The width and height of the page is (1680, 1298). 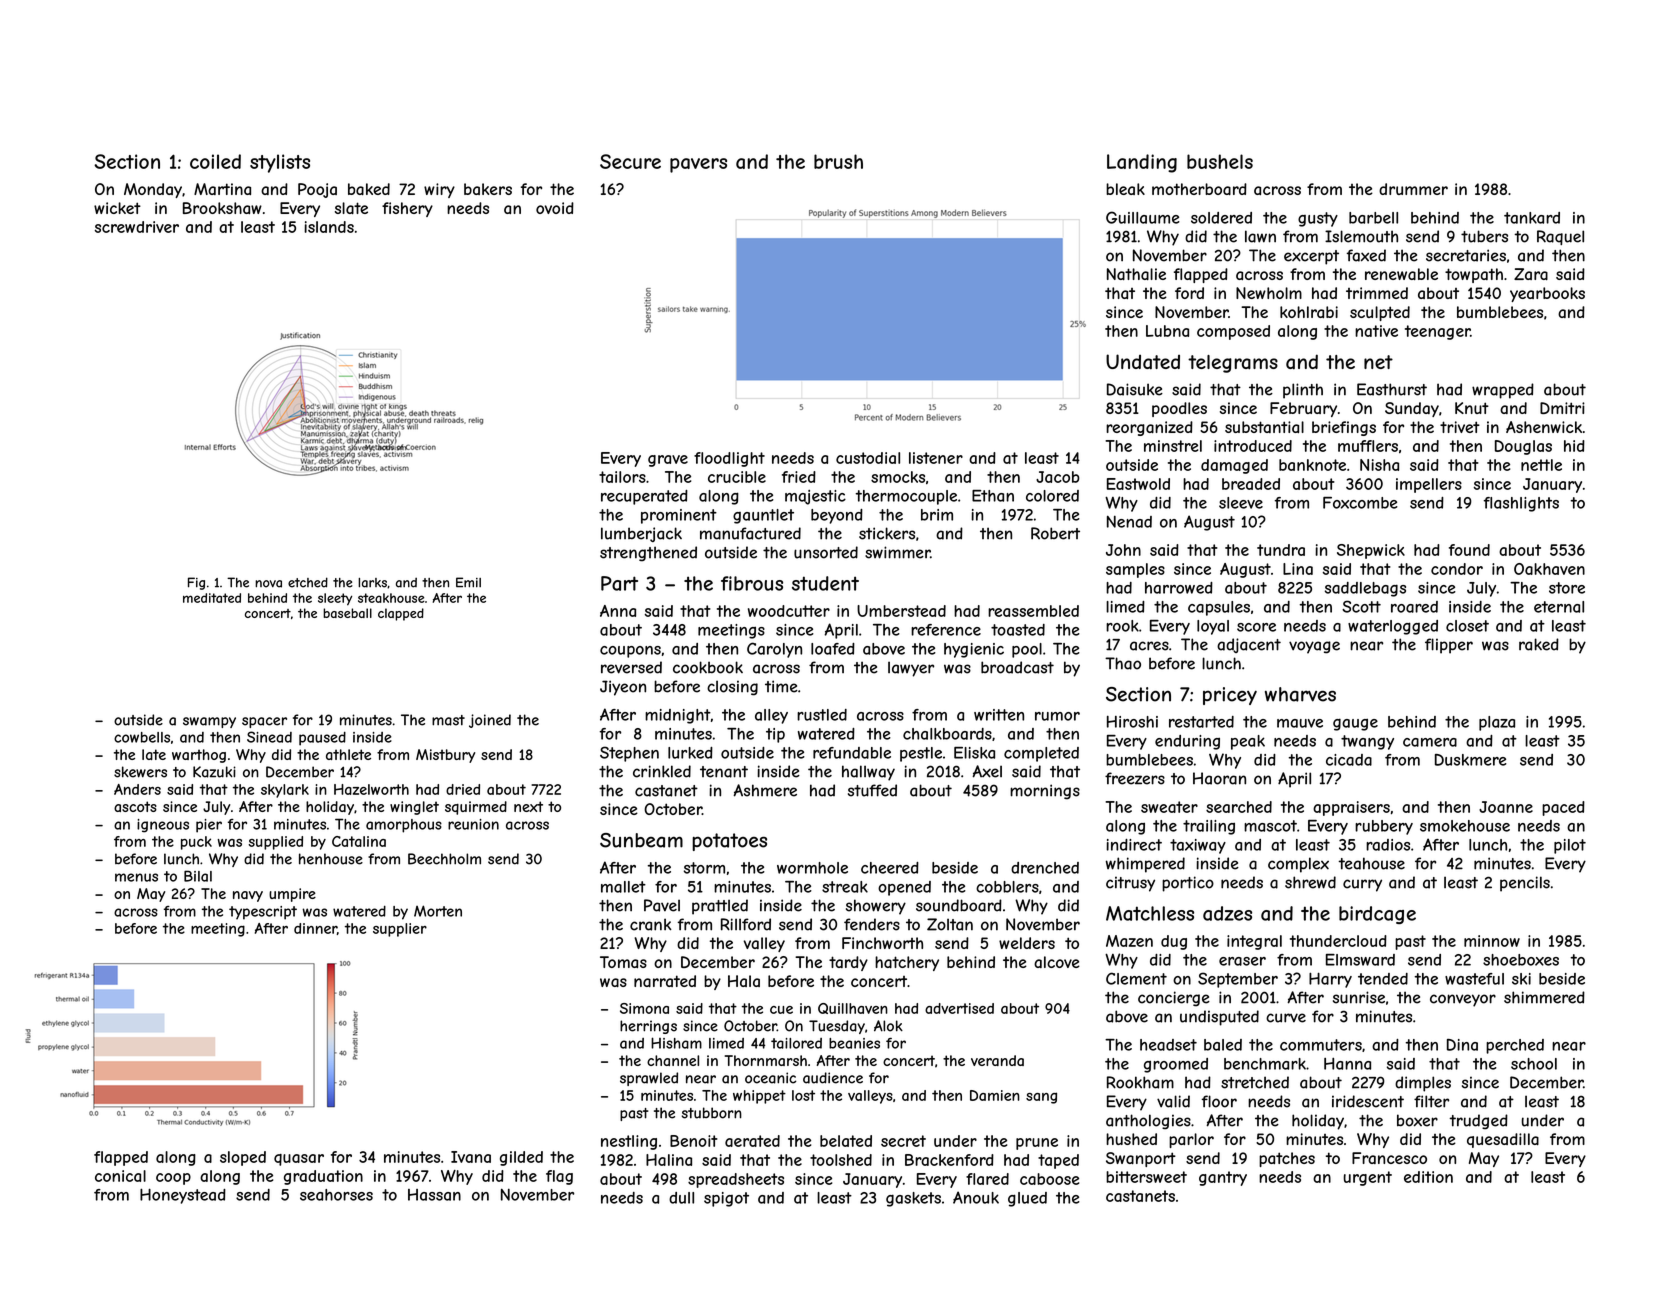 What do you see at coordinates (215, 161) in the page?
I see `coiled` at bounding box center [215, 161].
